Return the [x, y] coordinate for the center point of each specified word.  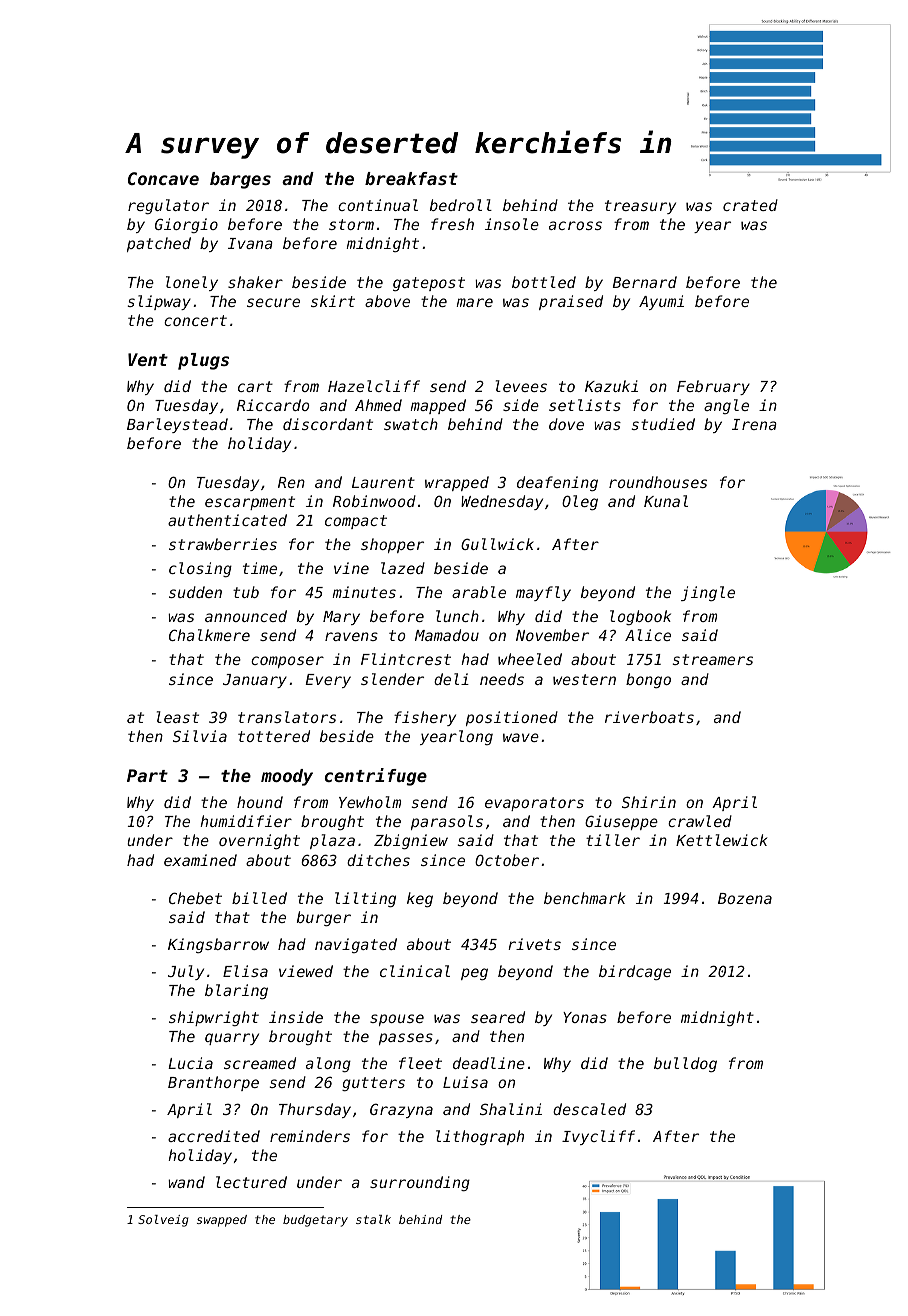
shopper [392, 545]
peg [474, 974]
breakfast [411, 178]
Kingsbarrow [218, 945]
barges [240, 180]
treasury [640, 207]
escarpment [250, 503]
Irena [754, 424]
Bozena [745, 898]
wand [186, 1182]
